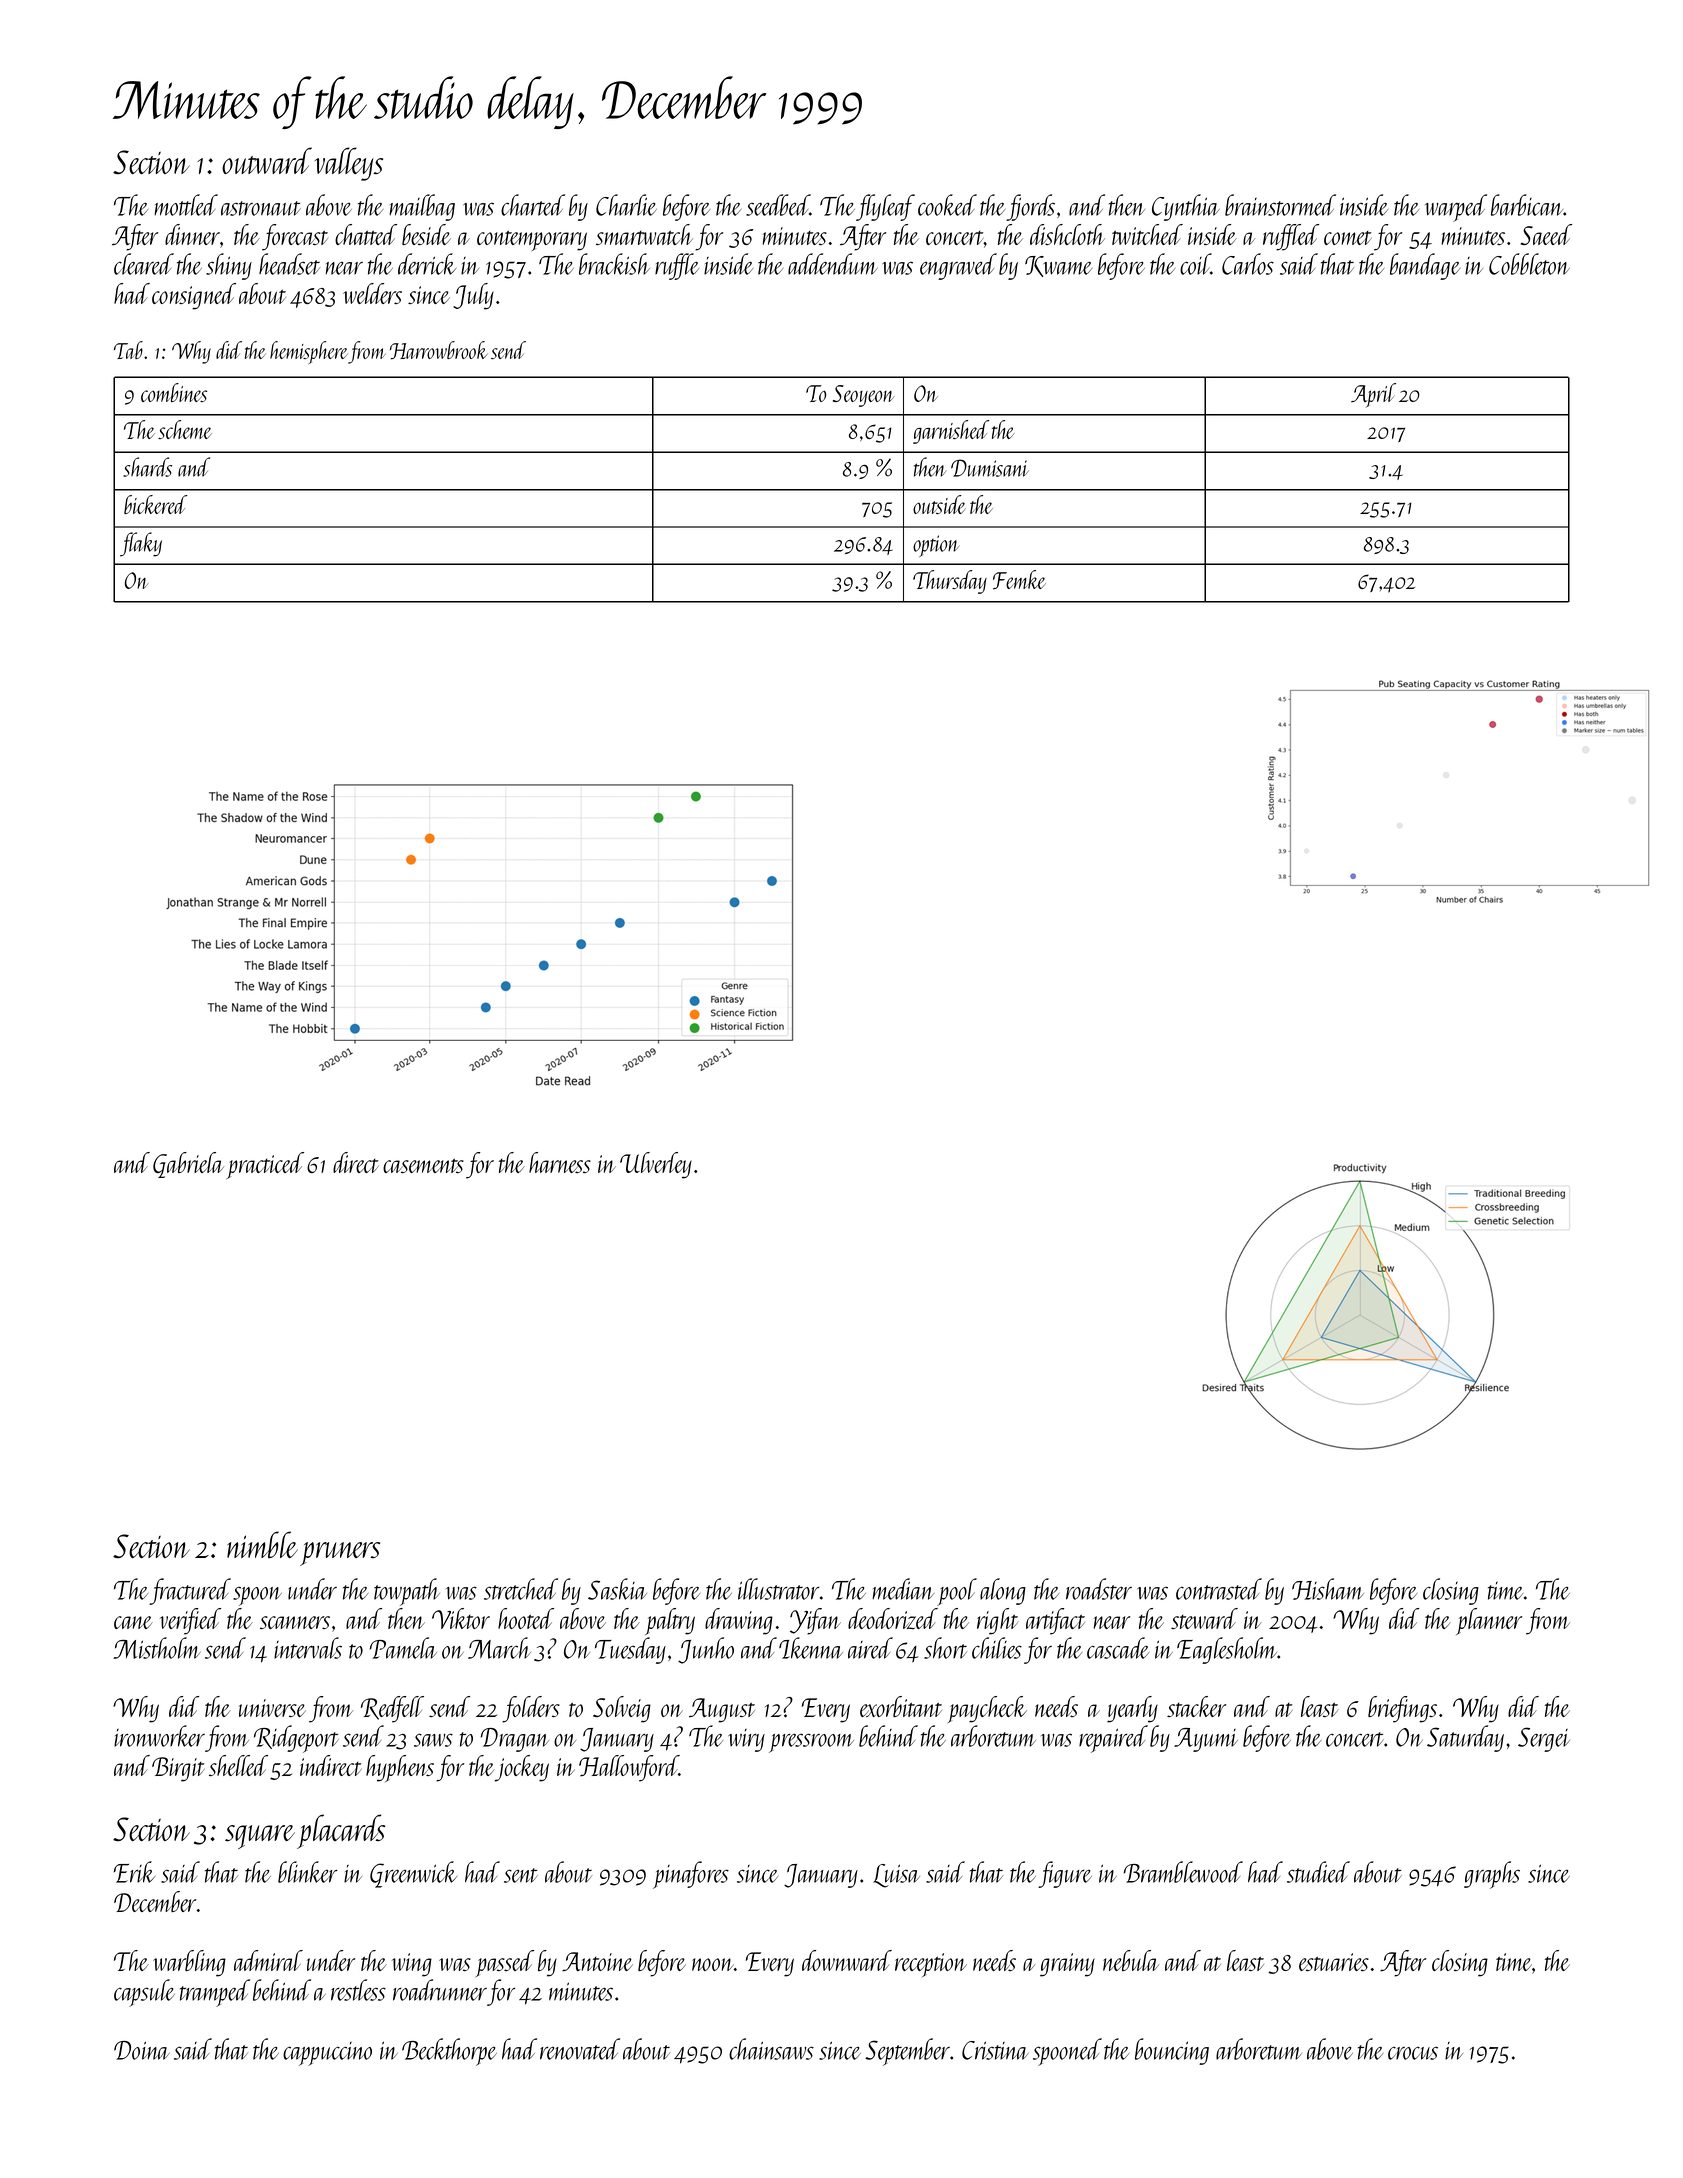 Image resolution: width=1683 pixels, height=2178 pixels. Describe the element at coordinates (1019, 579) in the screenshot. I see `Femke` at that location.
